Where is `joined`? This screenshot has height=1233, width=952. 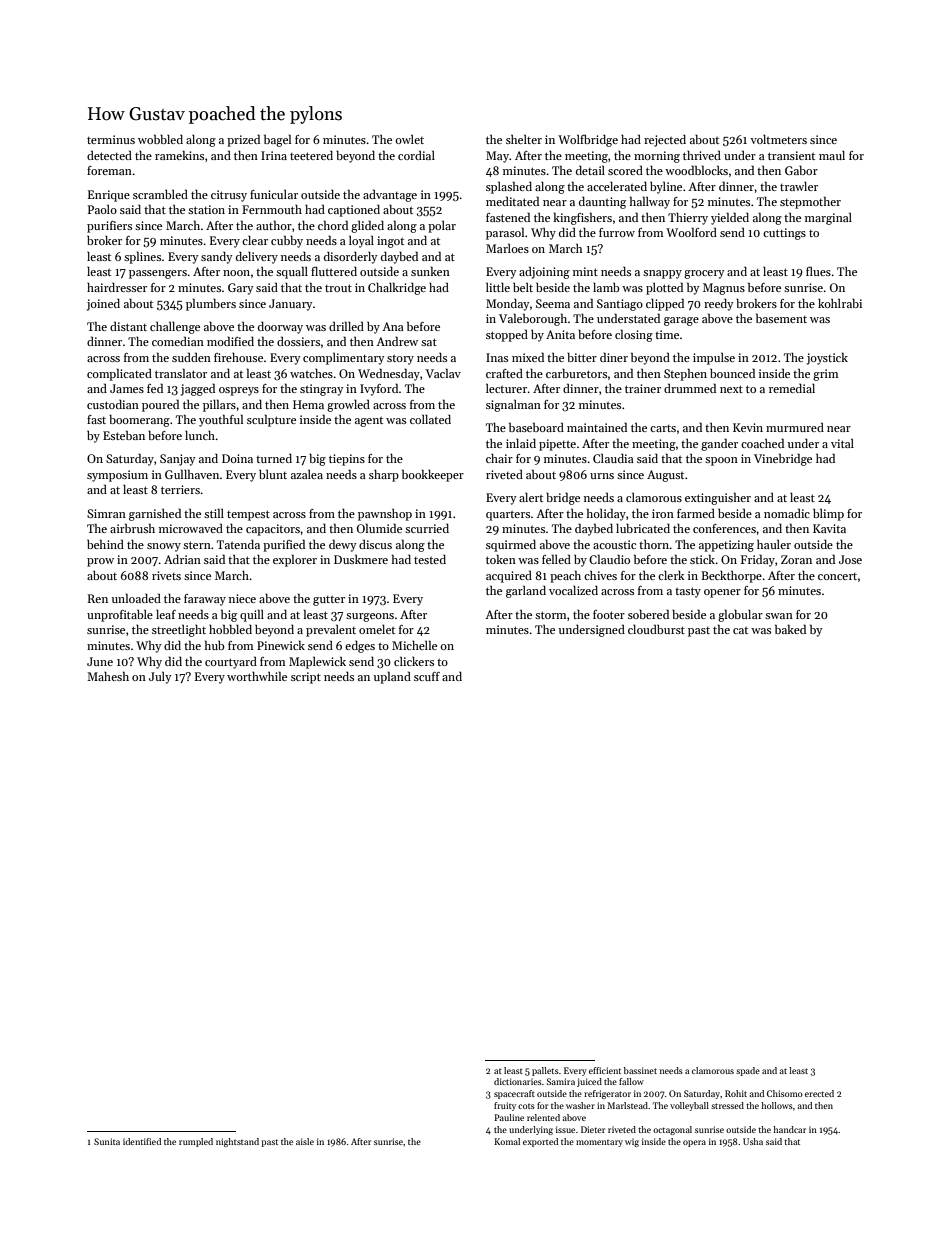 joined is located at coordinates (103, 305).
